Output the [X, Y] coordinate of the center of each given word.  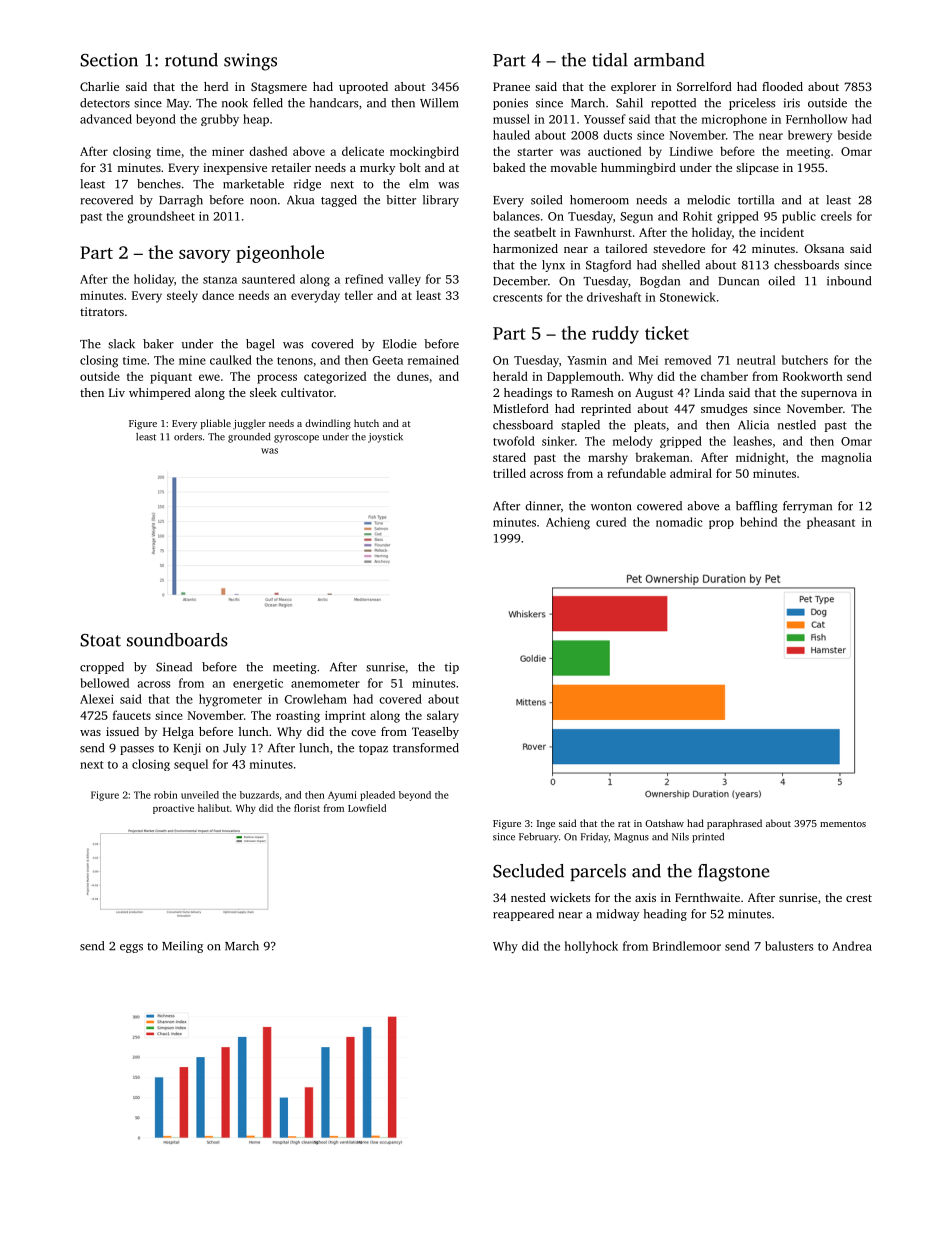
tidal [610, 60]
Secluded [528, 871]
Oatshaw [664, 823]
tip [452, 668]
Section [109, 60]
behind [758, 522]
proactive [173, 809]
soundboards [177, 640]
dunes [413, 376]
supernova [829, 395]
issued [122, 731]
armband [669, 60]
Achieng [568, 523]
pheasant [831, 523]
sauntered [268, 279]
